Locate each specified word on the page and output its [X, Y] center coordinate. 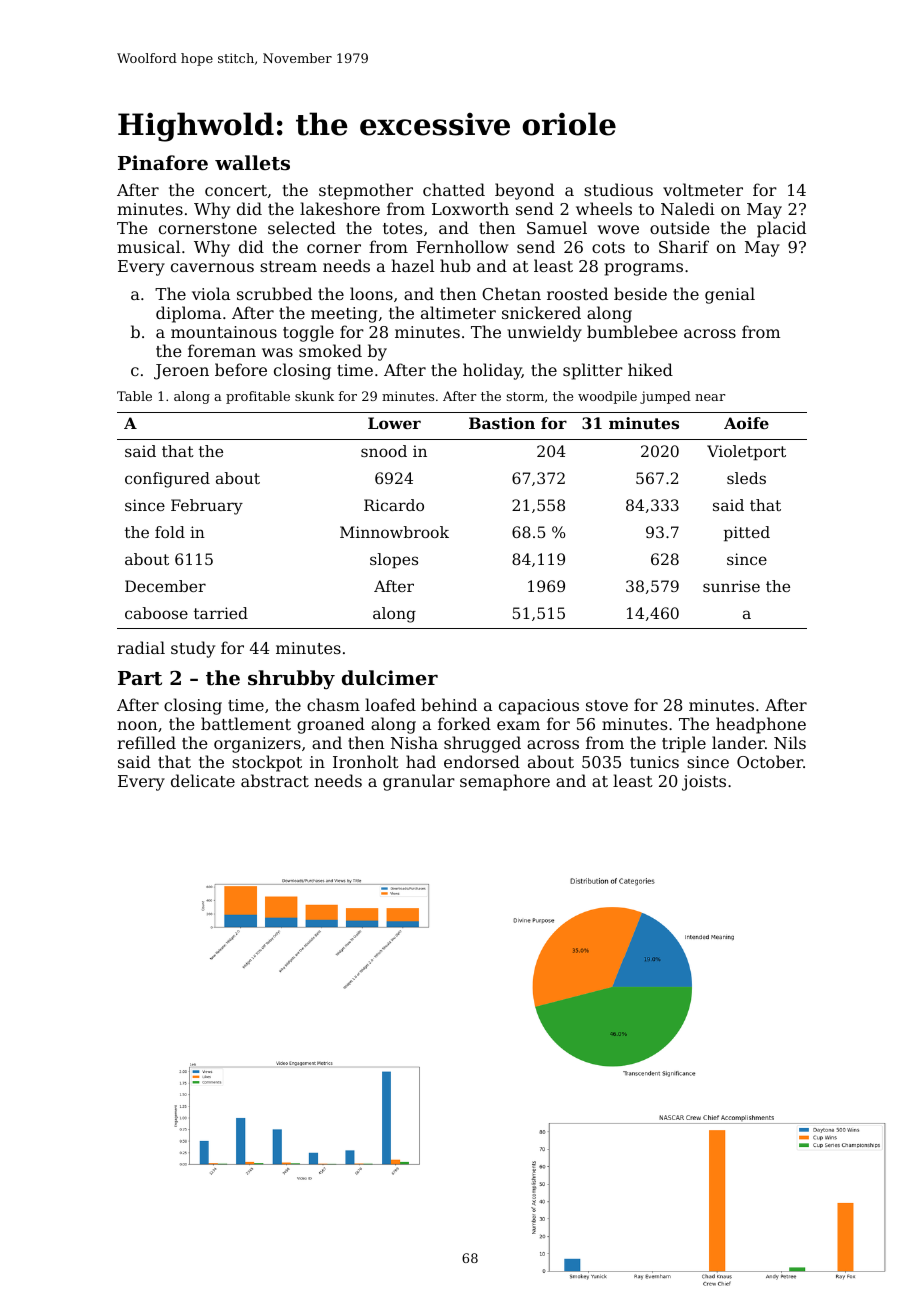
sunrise [731, 586]
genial [730, 295]
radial [141, 647]
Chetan [511, 293]
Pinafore [163, 162]
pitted [747, 534]
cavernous [212, 267]
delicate [203, 780]
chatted [454, 189]
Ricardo [394, 505]
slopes [394, 561]
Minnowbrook [394, 532]
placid [781, 229]
